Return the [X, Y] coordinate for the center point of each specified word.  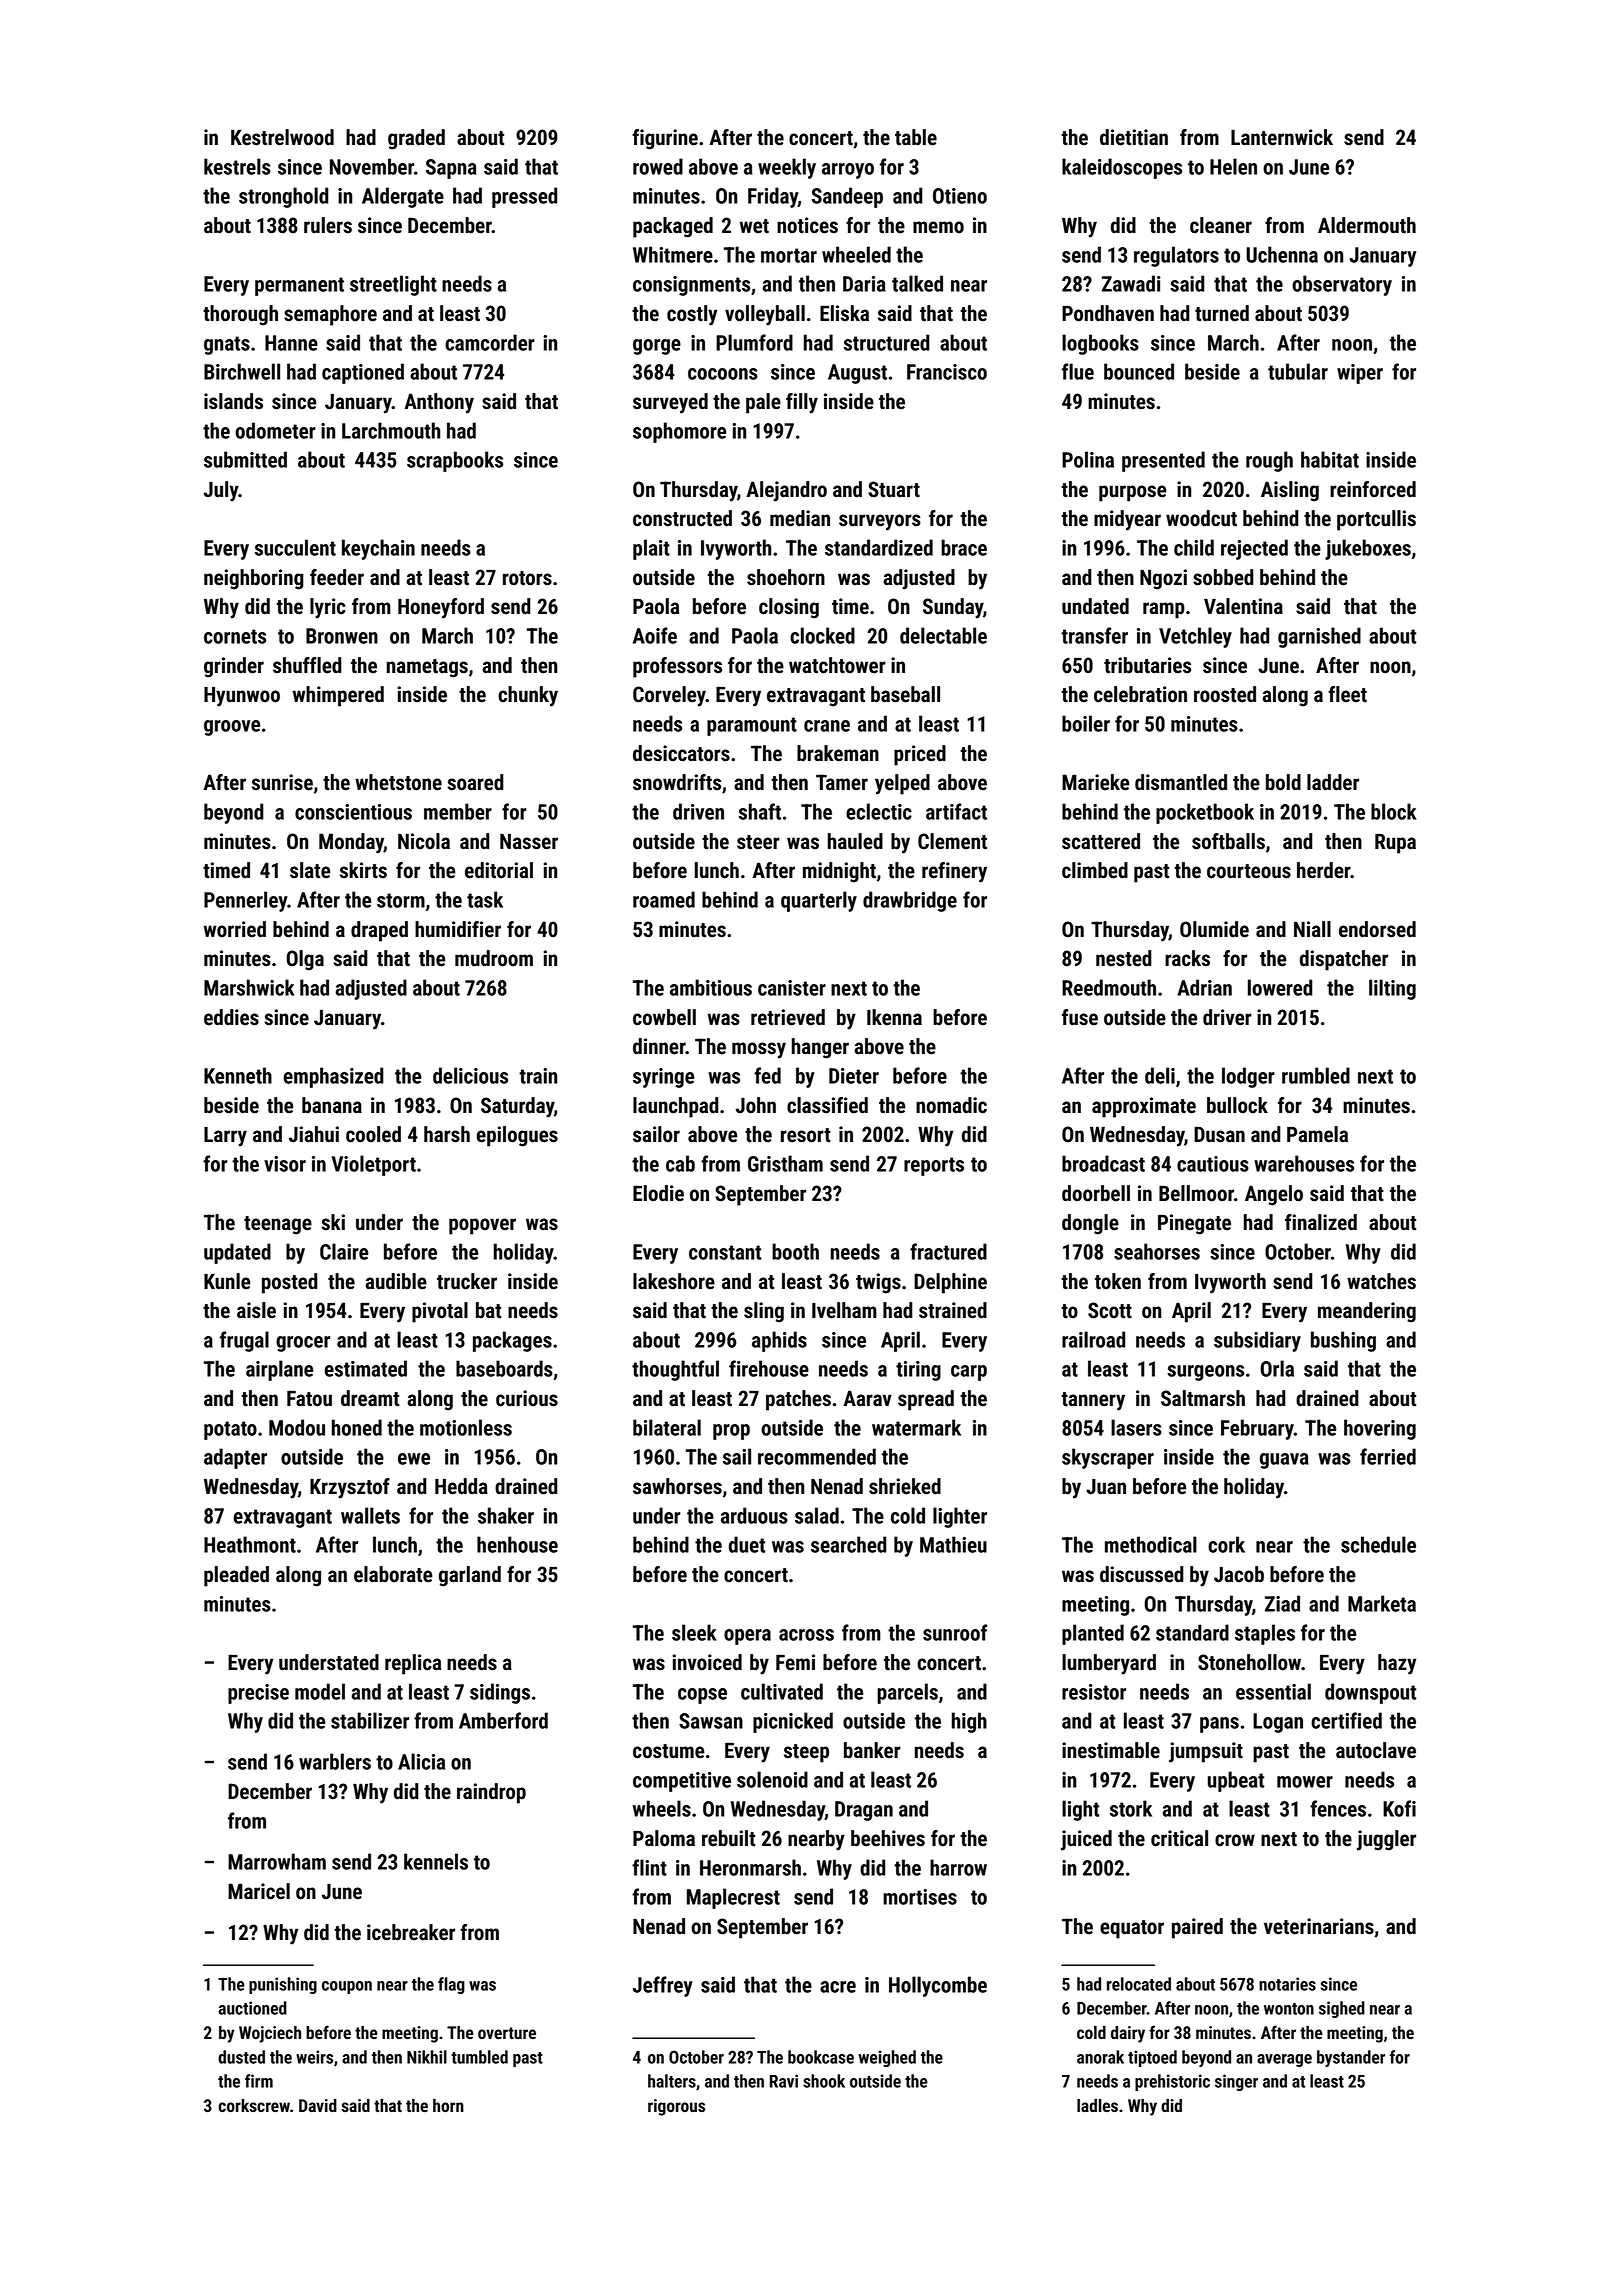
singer [1236, 2082]
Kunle [227, 1281]
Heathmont [250, 1544]
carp [969, 1373]
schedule [1378, 1544]
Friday [773, 197]
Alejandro [786, 491]
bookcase [821, 2057]
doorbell [1096, 1193]
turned [1222, 313]
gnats [227, 345]
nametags [427, 668]
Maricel [259, 1891]
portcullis [1376, 520]
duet [747, 1544]
